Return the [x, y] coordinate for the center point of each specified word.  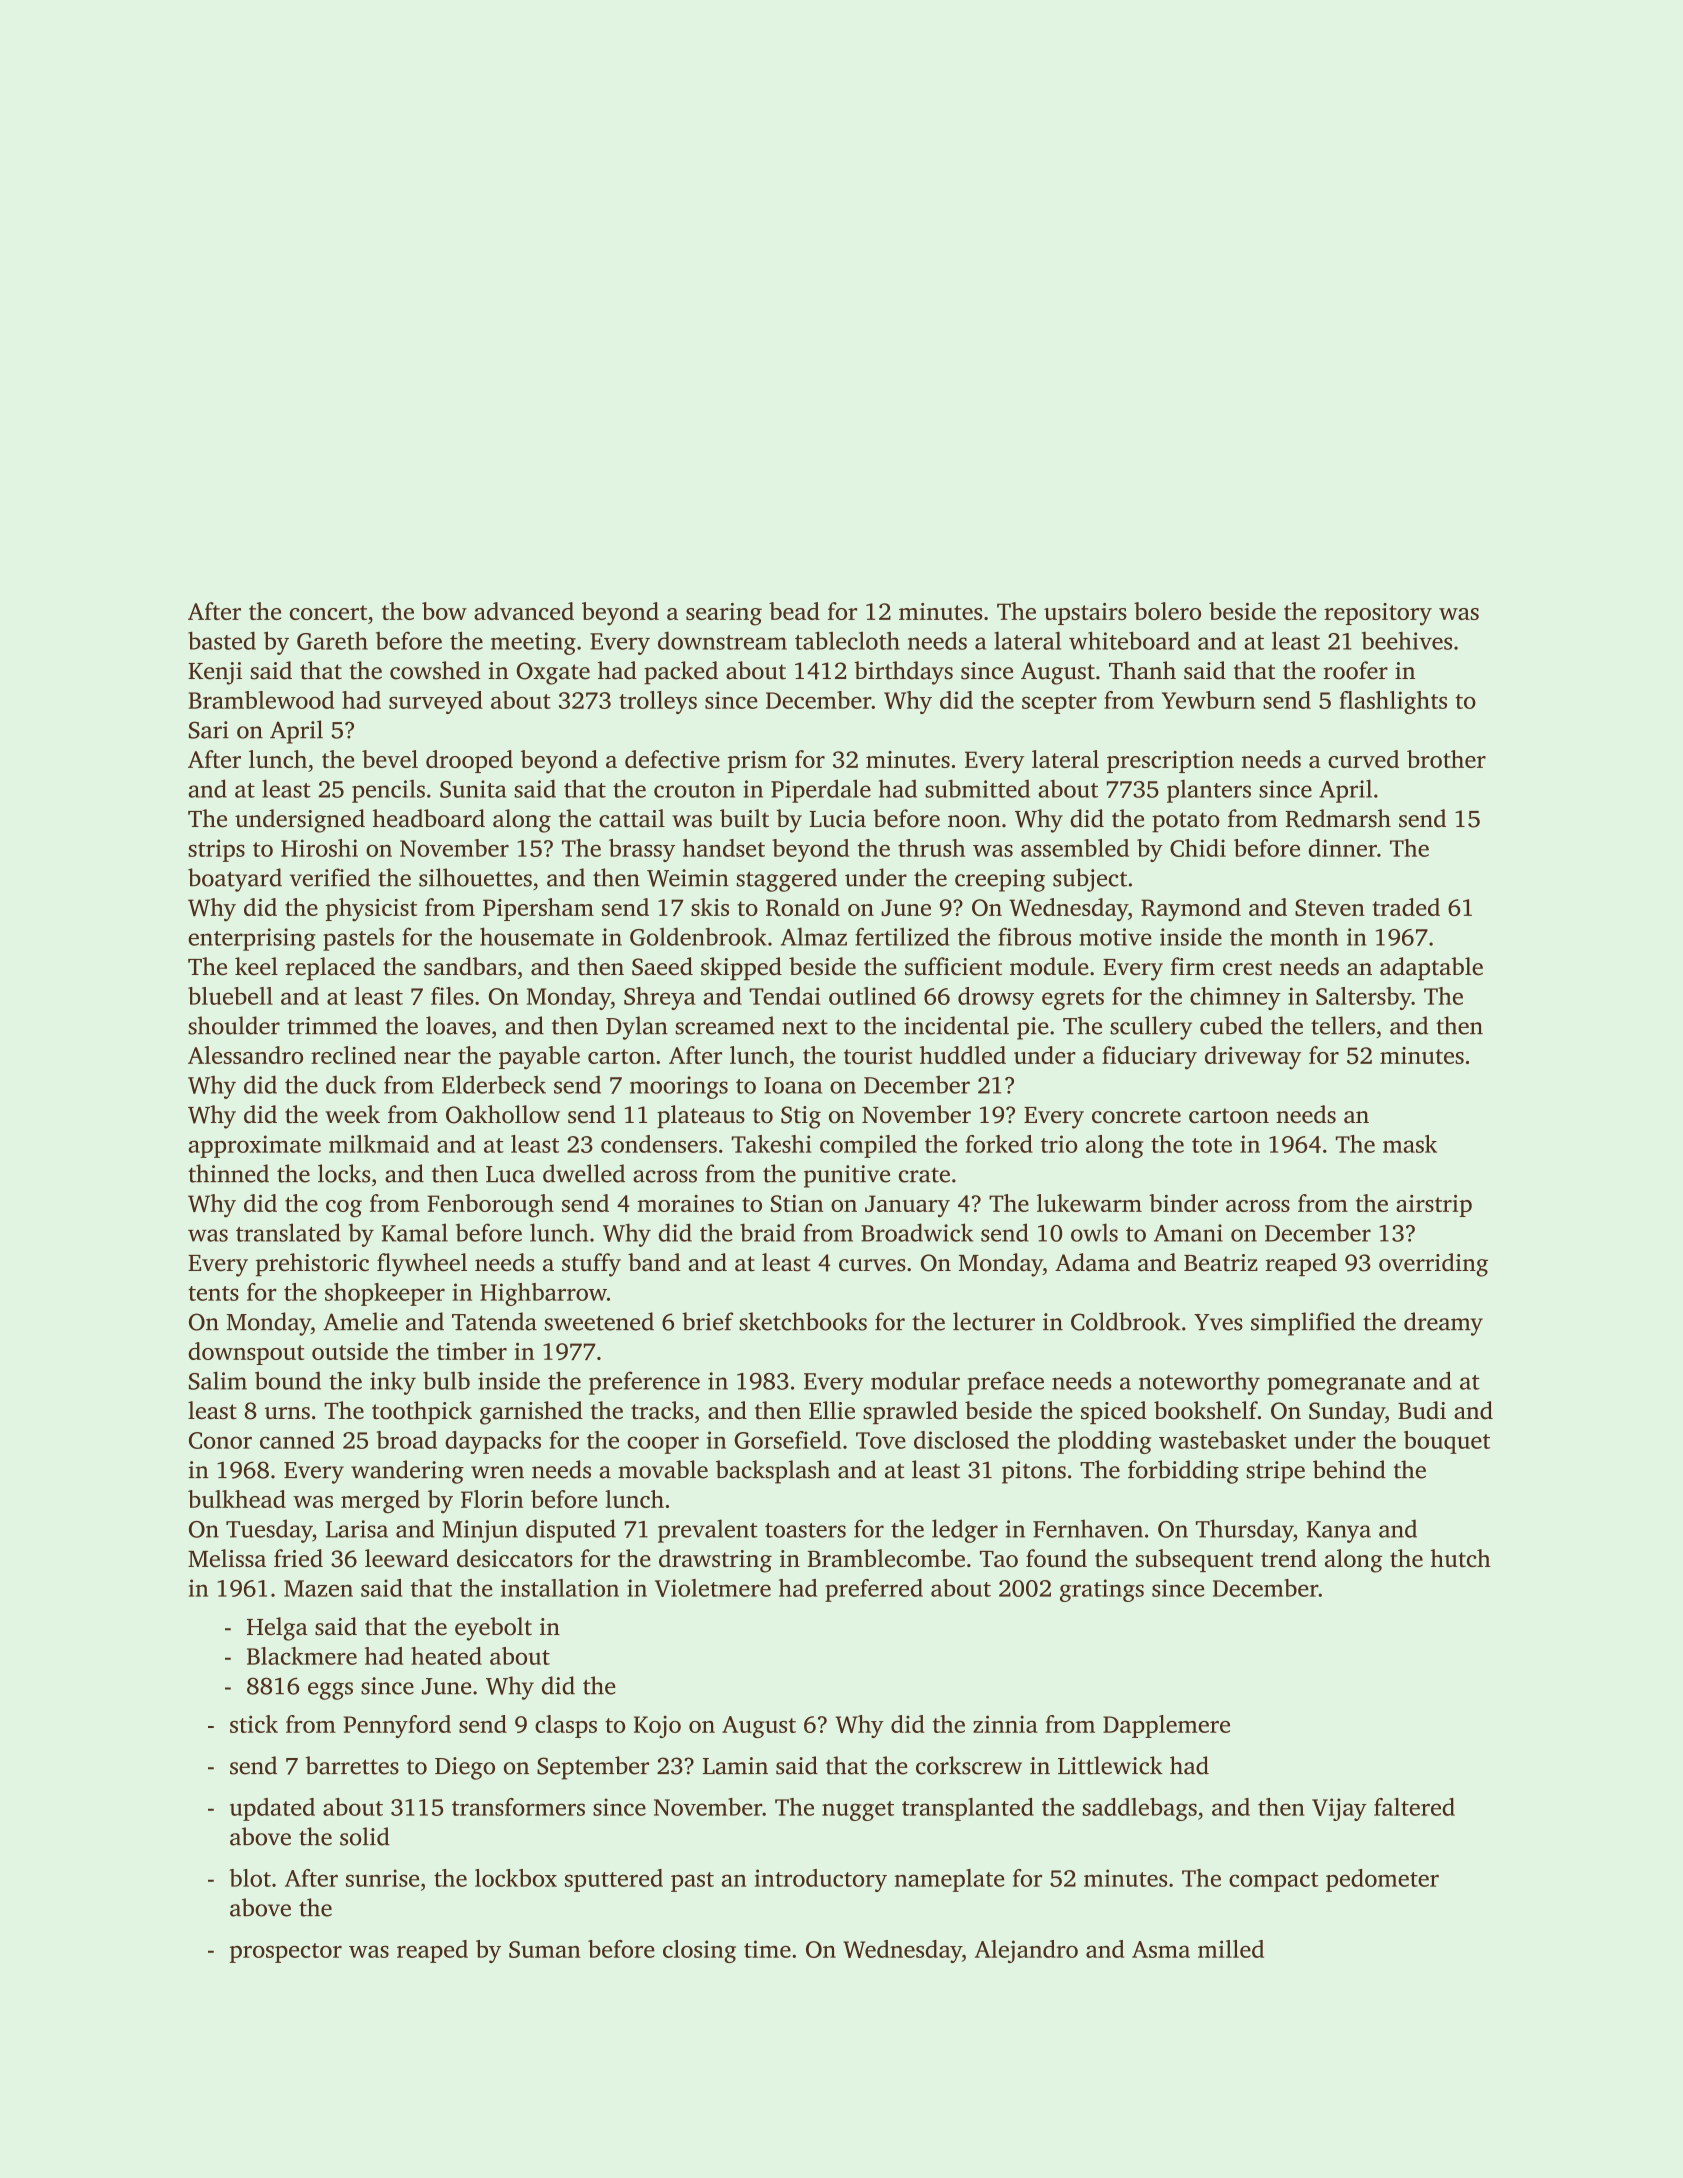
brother [1446, 759]
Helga [277, 1629]
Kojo [657, 1726]
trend [1289, 1558]
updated [272, 1809]
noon [974, 821]
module [1049, 966]
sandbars [470, 966]
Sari [209, 730]
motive [1115, 937]
